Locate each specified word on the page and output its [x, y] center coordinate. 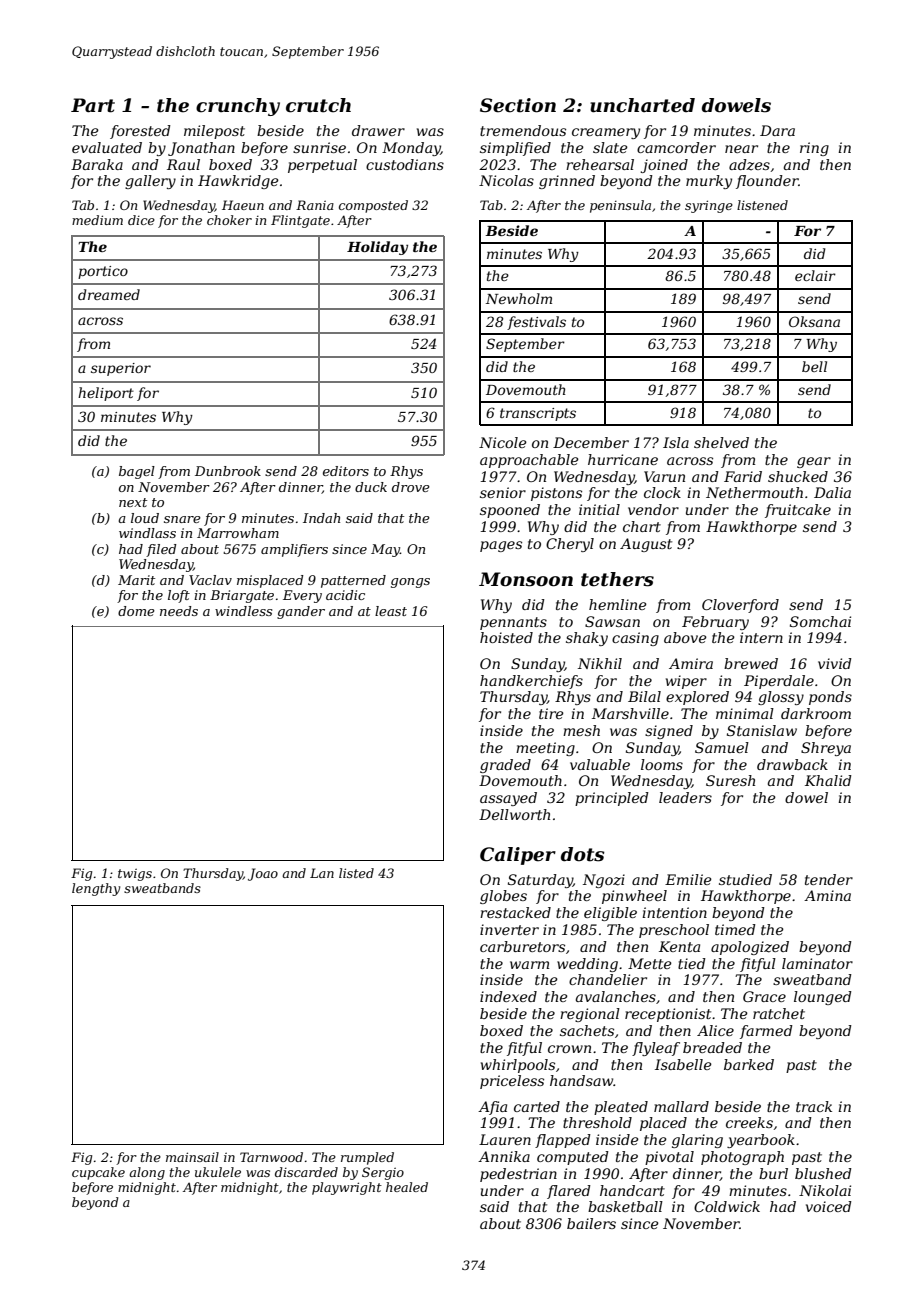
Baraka [97, 164]
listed [356, 873]
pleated [621, 1108]
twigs [135, 875]
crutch [318, 105]
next [133, 502]
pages [501, 546]
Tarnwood [271, 1157]
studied [745, 879]
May [385, 550]
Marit [136, 580]
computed [573, 1158]
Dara [777, 130]
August [646, 545]
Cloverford [740, 606]
